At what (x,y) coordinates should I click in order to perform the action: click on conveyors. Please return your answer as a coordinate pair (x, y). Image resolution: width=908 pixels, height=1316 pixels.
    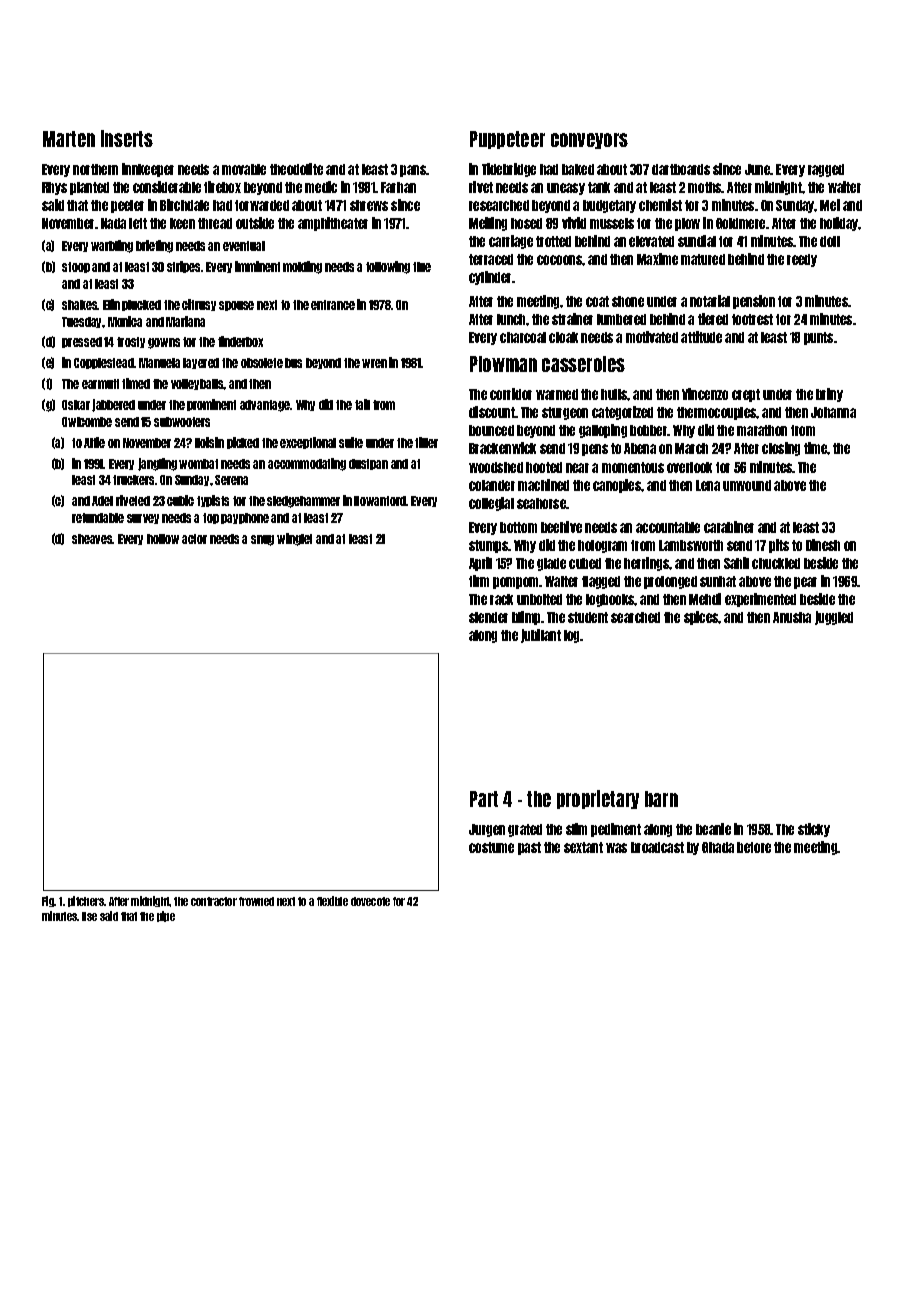
    Looking at the image, I should click on (589, 141).
